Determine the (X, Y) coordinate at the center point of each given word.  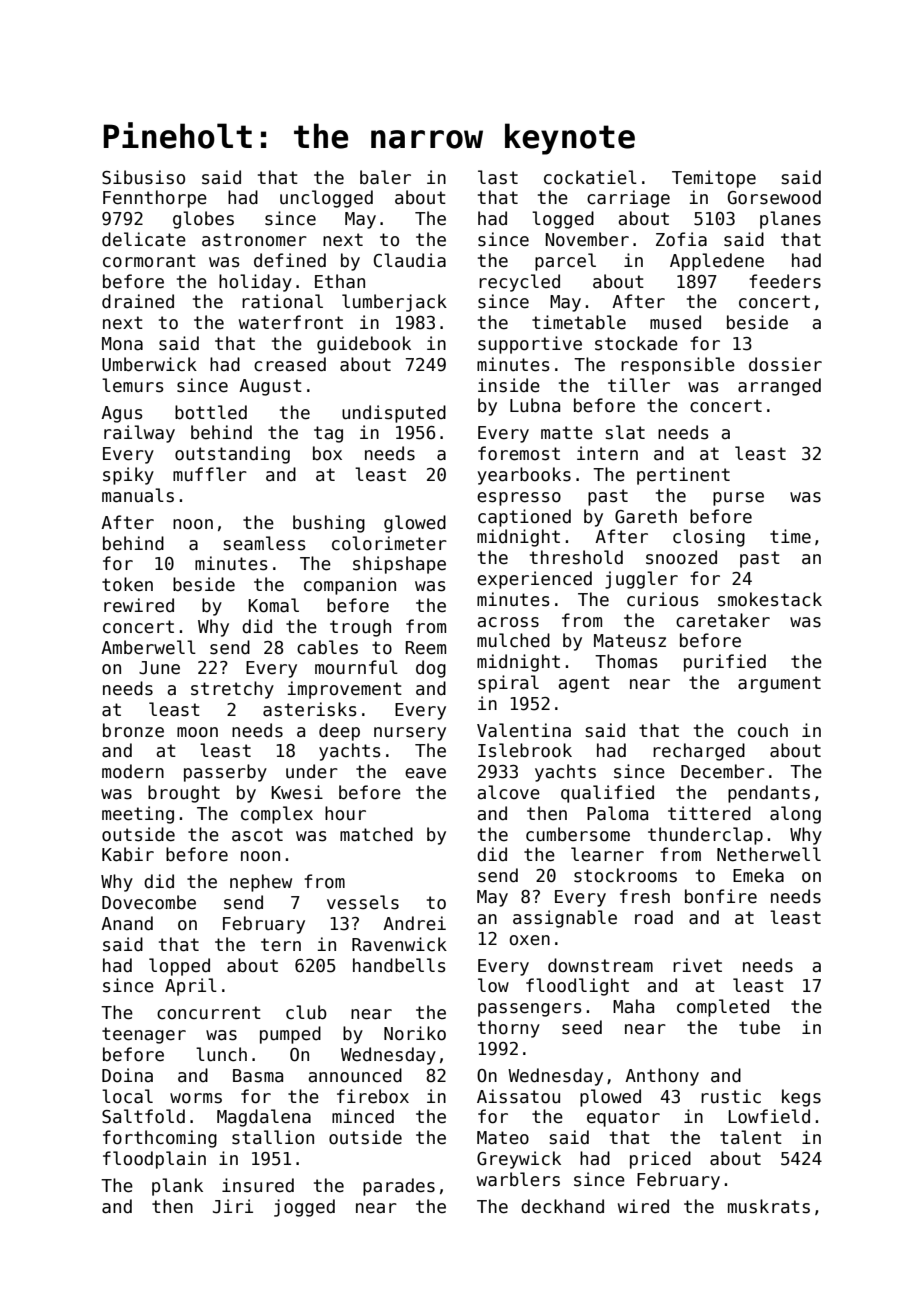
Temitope (714, 179)
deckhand (562, 1206)
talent (751, 1137)
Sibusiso (143, 177)
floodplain (154, 1160)
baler (385, 177)
